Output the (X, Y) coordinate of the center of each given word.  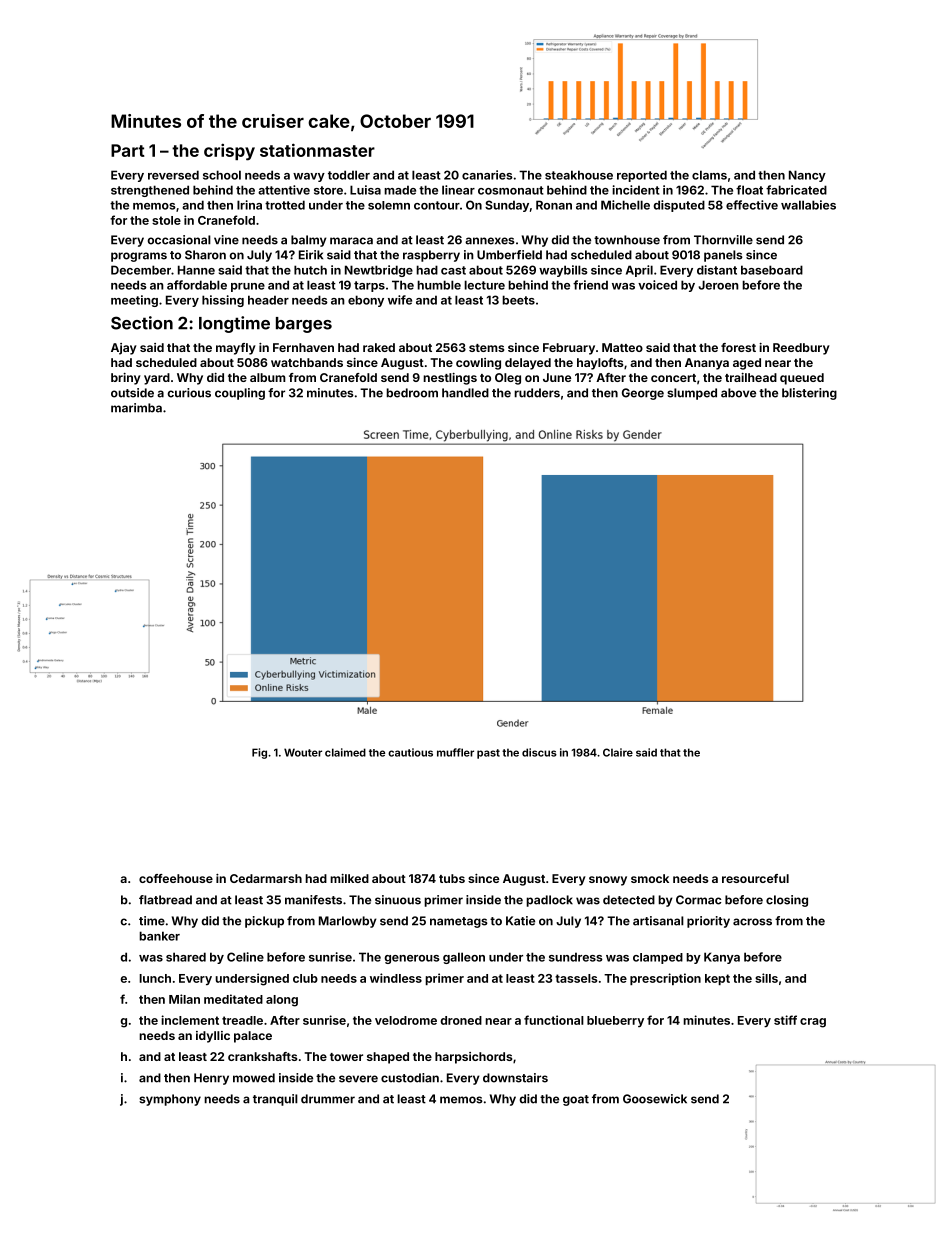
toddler (349, 175)
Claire (618, 752)
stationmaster (317, 150)
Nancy (807, 176)
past (488, 754)
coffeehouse (176, 878)
